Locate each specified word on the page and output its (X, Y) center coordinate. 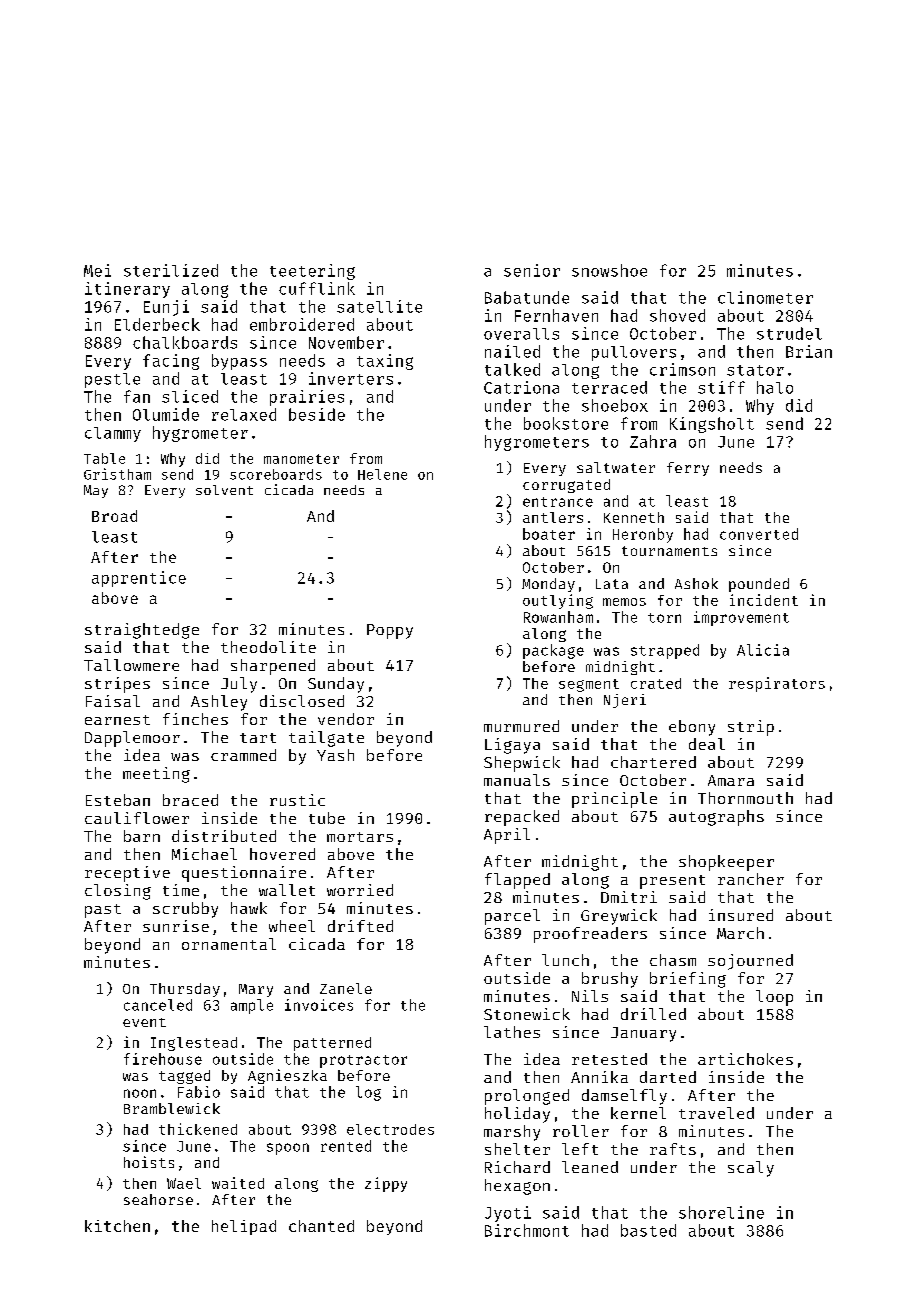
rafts (673, 1149)
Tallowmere (131, 665)
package (553, 651)
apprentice (139, 579)
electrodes (390, 1129)
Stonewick (527, 1014)
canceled (158, 1005)
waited (238, 1183)
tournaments (669, 551)
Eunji (166, 308)
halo (775, 387)
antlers (553, 517)
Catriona (521, 387)
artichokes (745, 1059)
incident (764, 600)
